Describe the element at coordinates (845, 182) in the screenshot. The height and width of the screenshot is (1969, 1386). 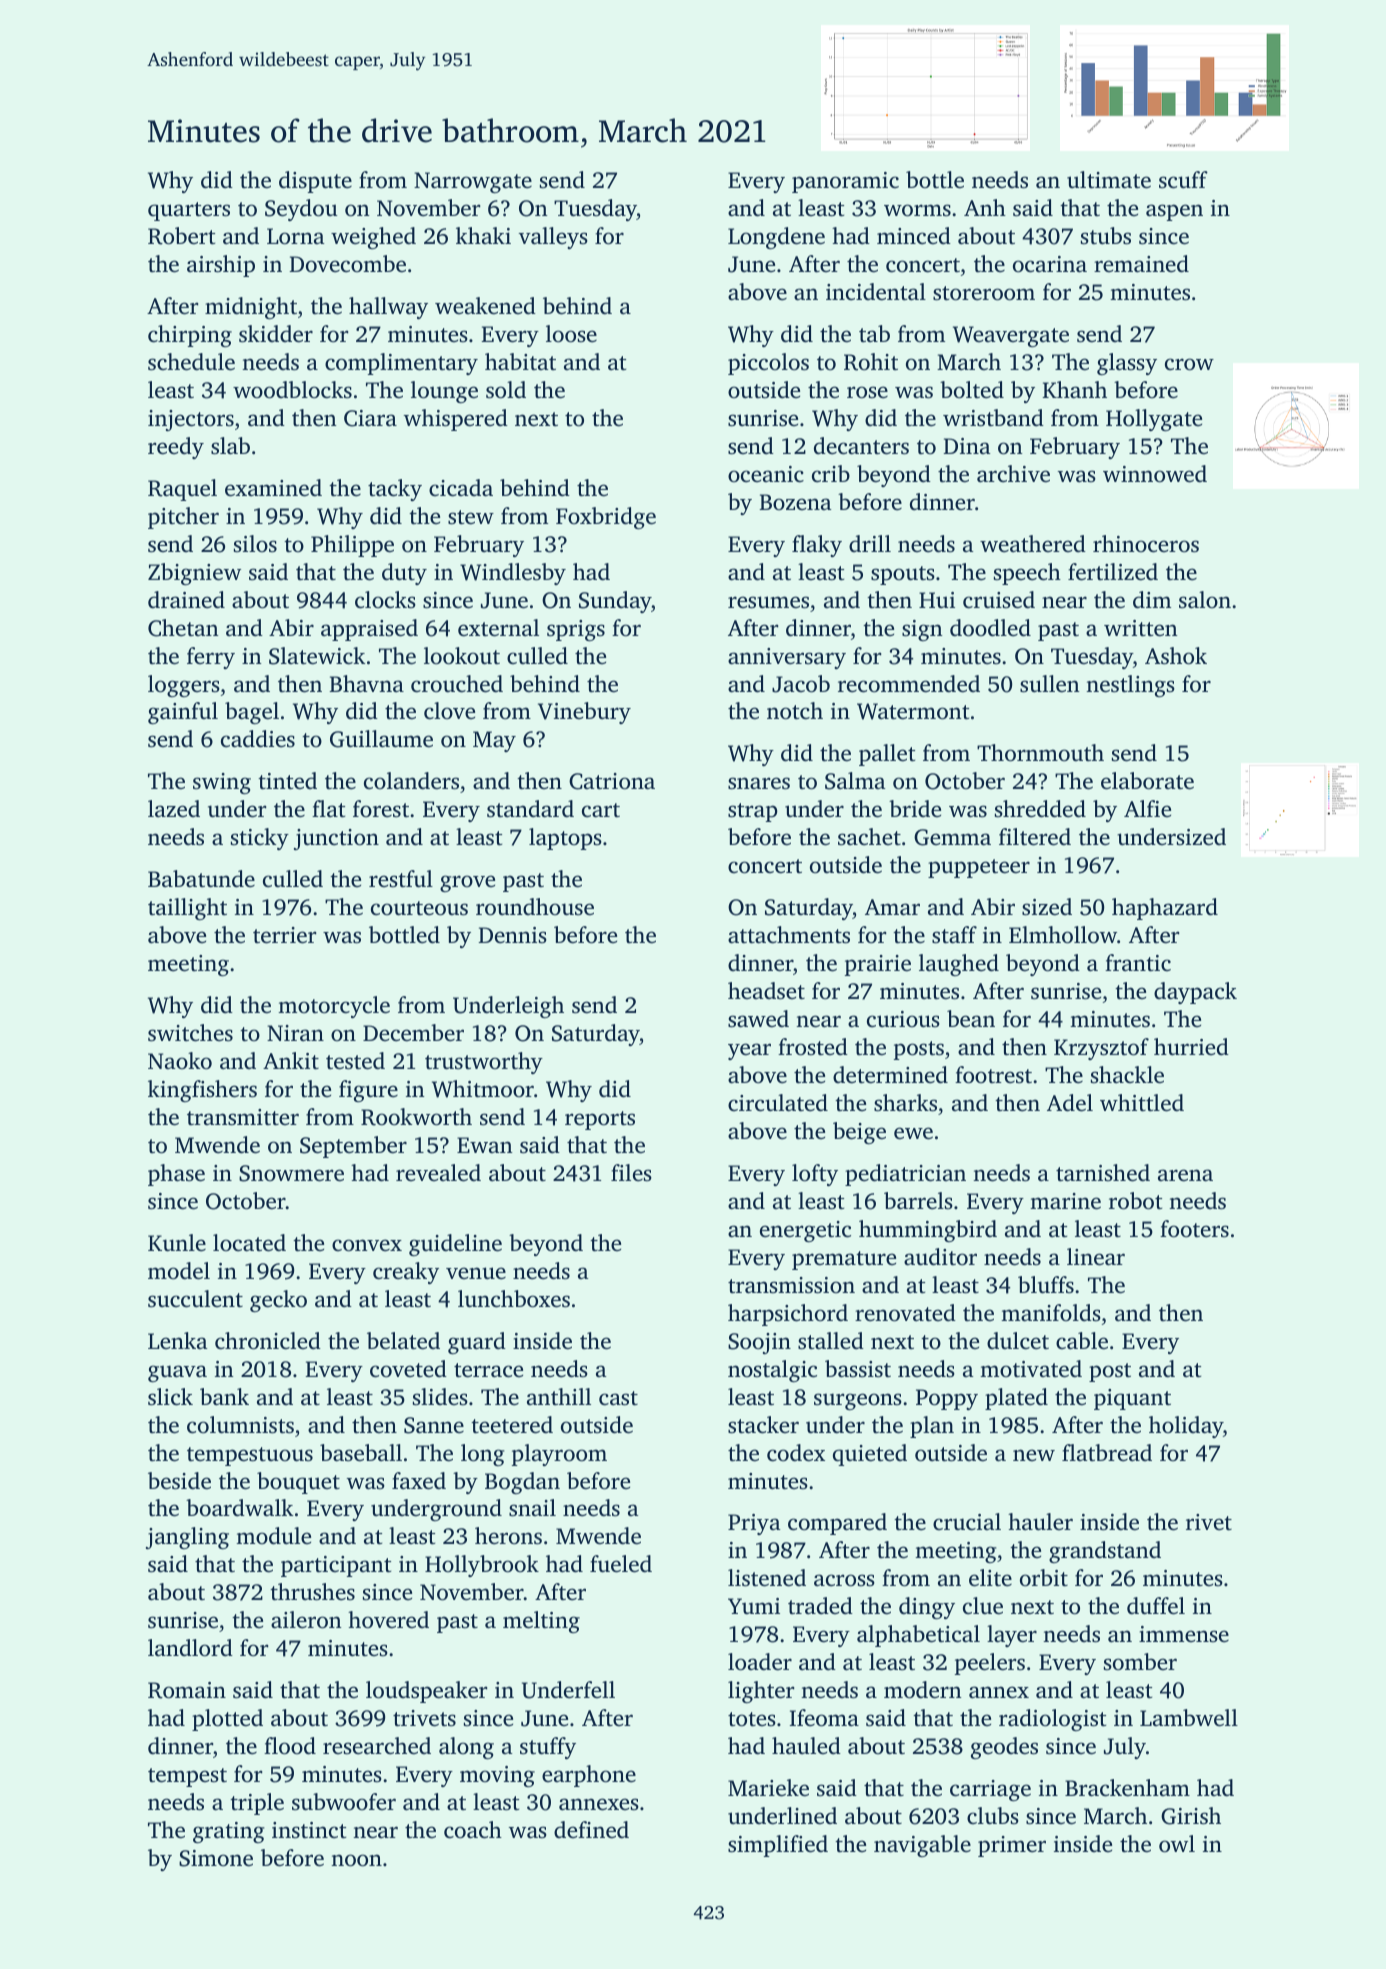
I see `panoramic` at that location.
